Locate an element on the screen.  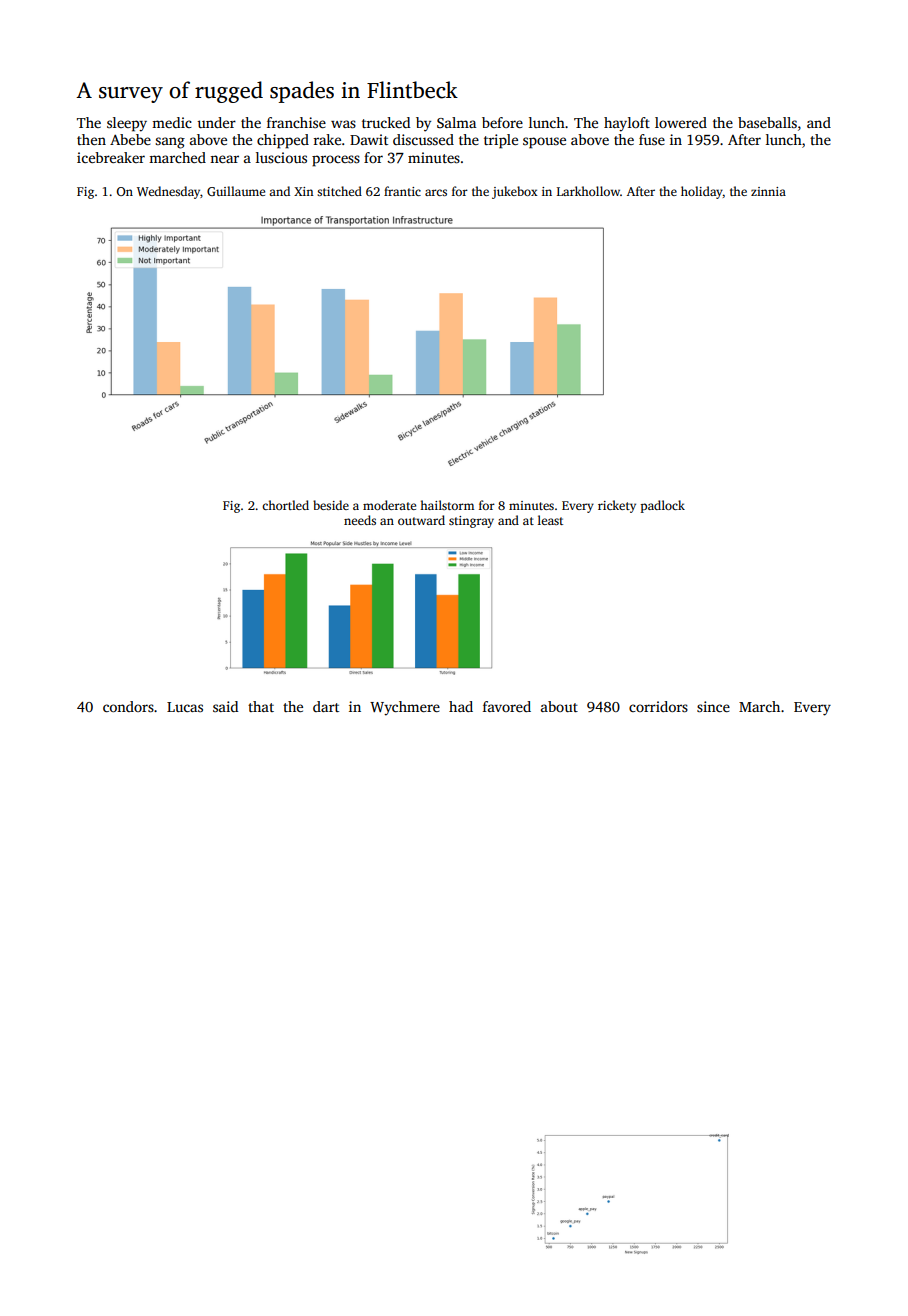
jukebox is located at coordinates (515, 192).
